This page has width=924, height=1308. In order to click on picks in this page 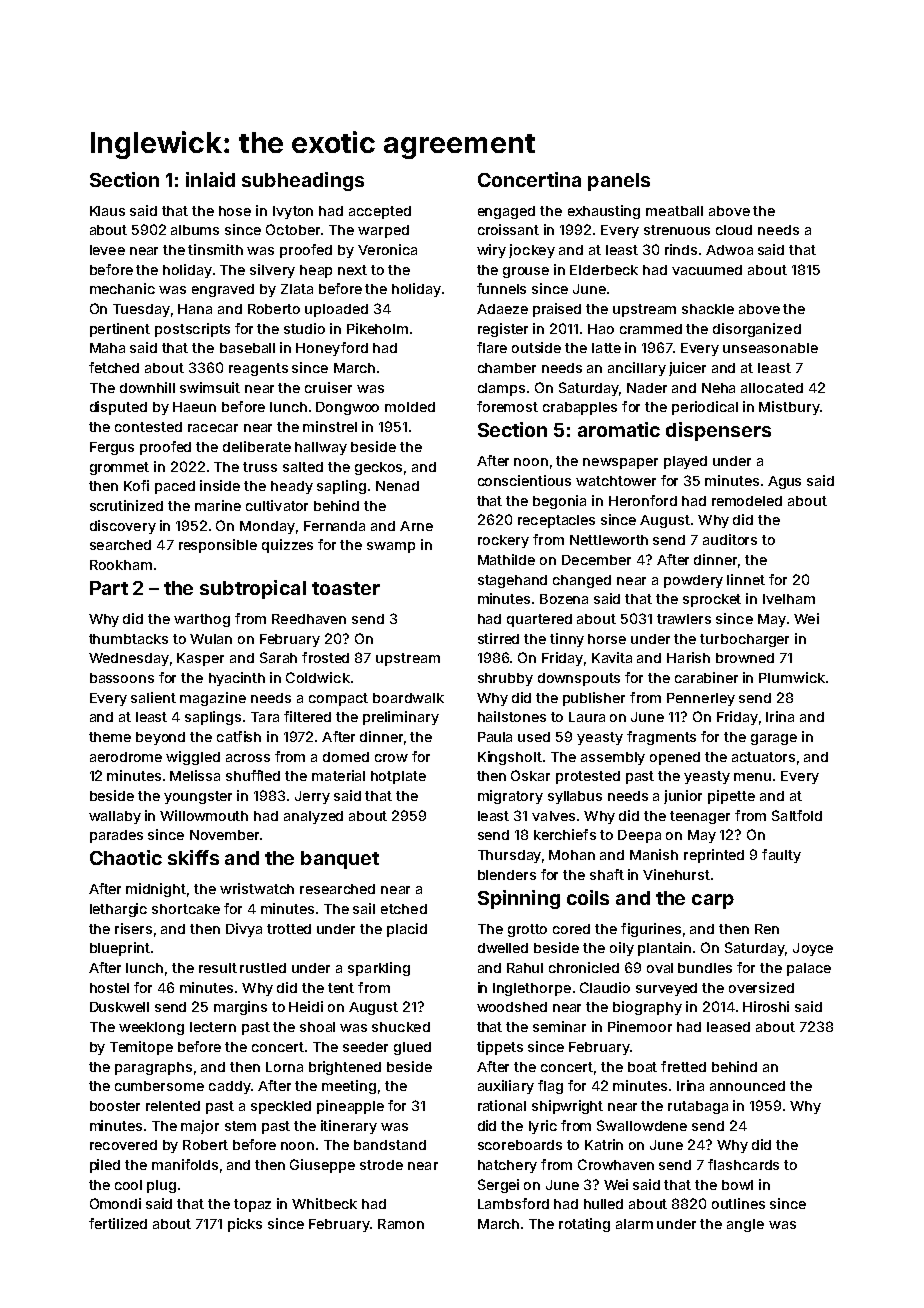, I will do `click(245, 1225)`.
